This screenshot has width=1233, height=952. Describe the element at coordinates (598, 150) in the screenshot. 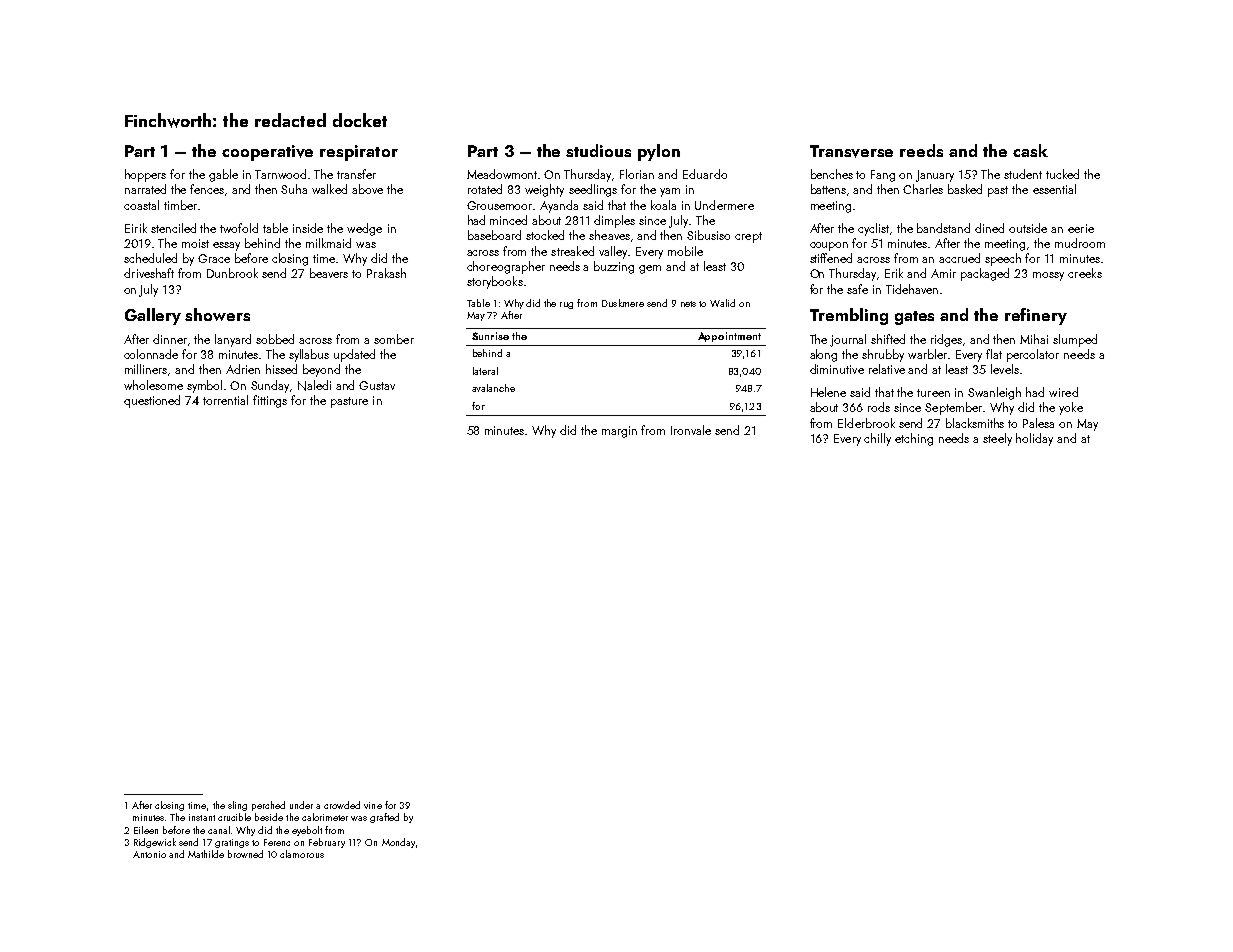

I see `studious` at that location.
